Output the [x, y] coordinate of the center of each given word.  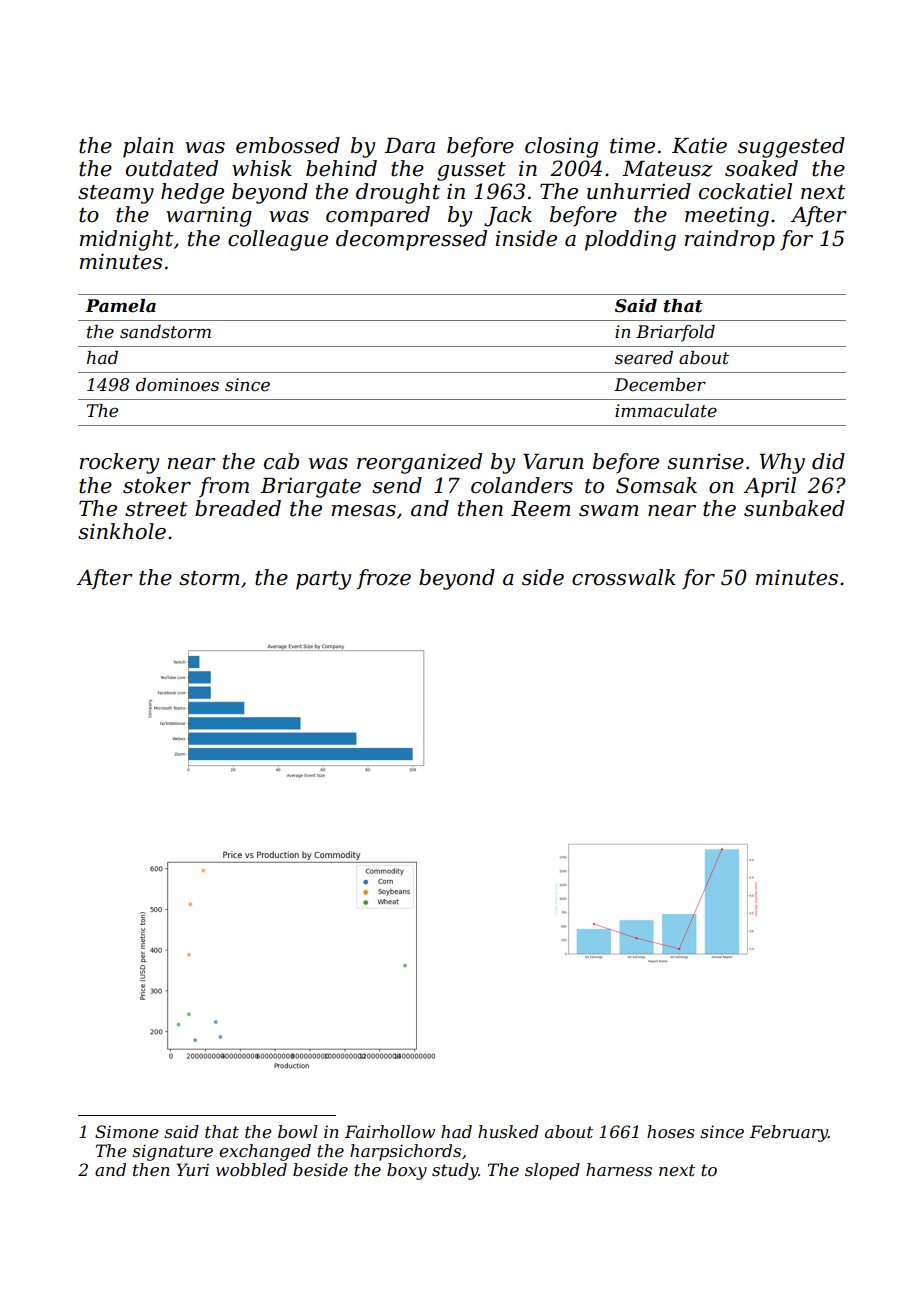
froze [384, 579]
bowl [298, 1131]
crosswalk [624, 577]
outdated [172, 168]
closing [561, 147]
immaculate [666, 411]
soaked [761, 168]
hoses [671, 1131]
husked [508, 1131]
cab [281, 461]
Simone [127, 1131]
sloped [552, 1171]
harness [619, 1169]
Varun [553, 462]
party [323, 580]
